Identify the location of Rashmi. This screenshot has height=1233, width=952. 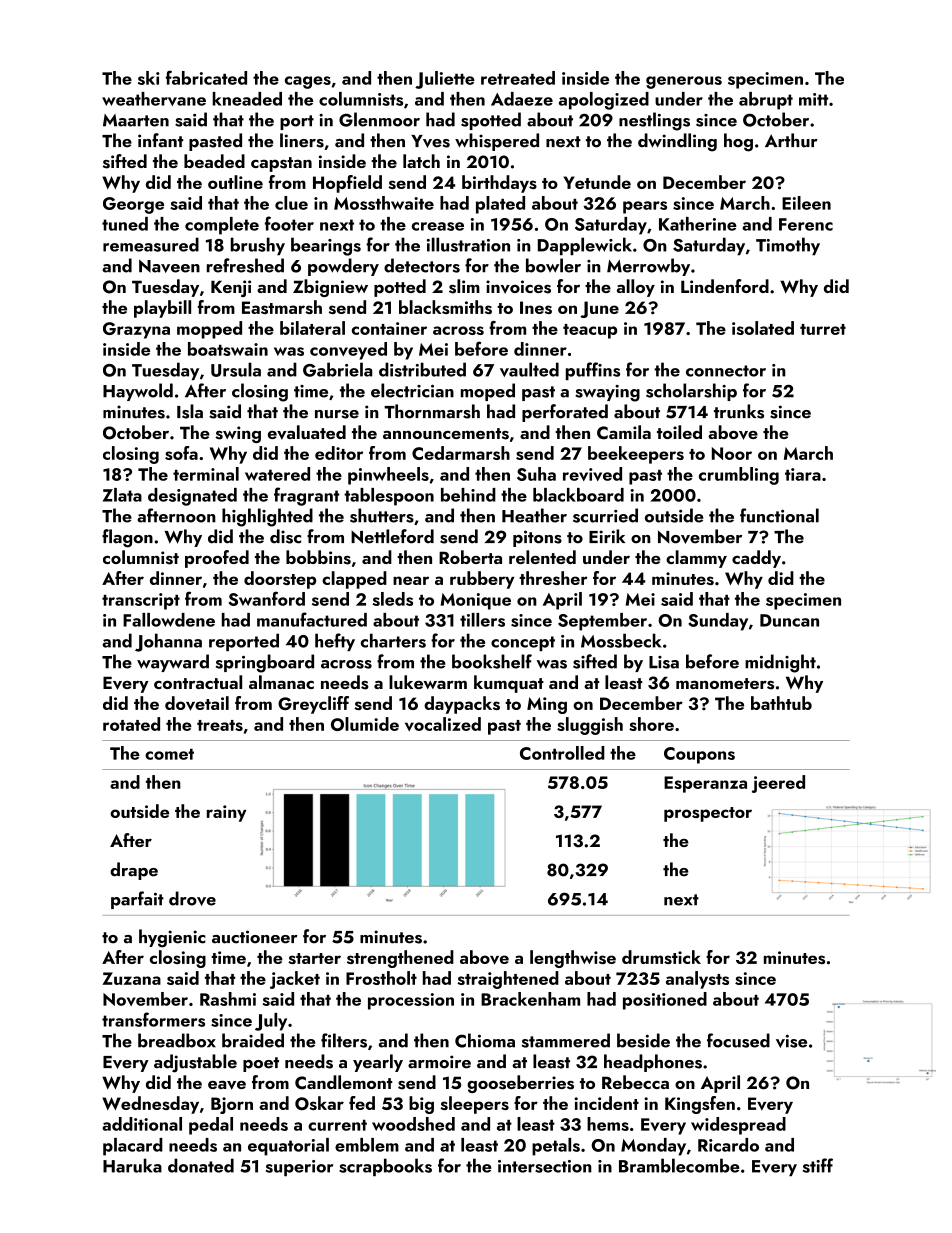
(228, 999).
